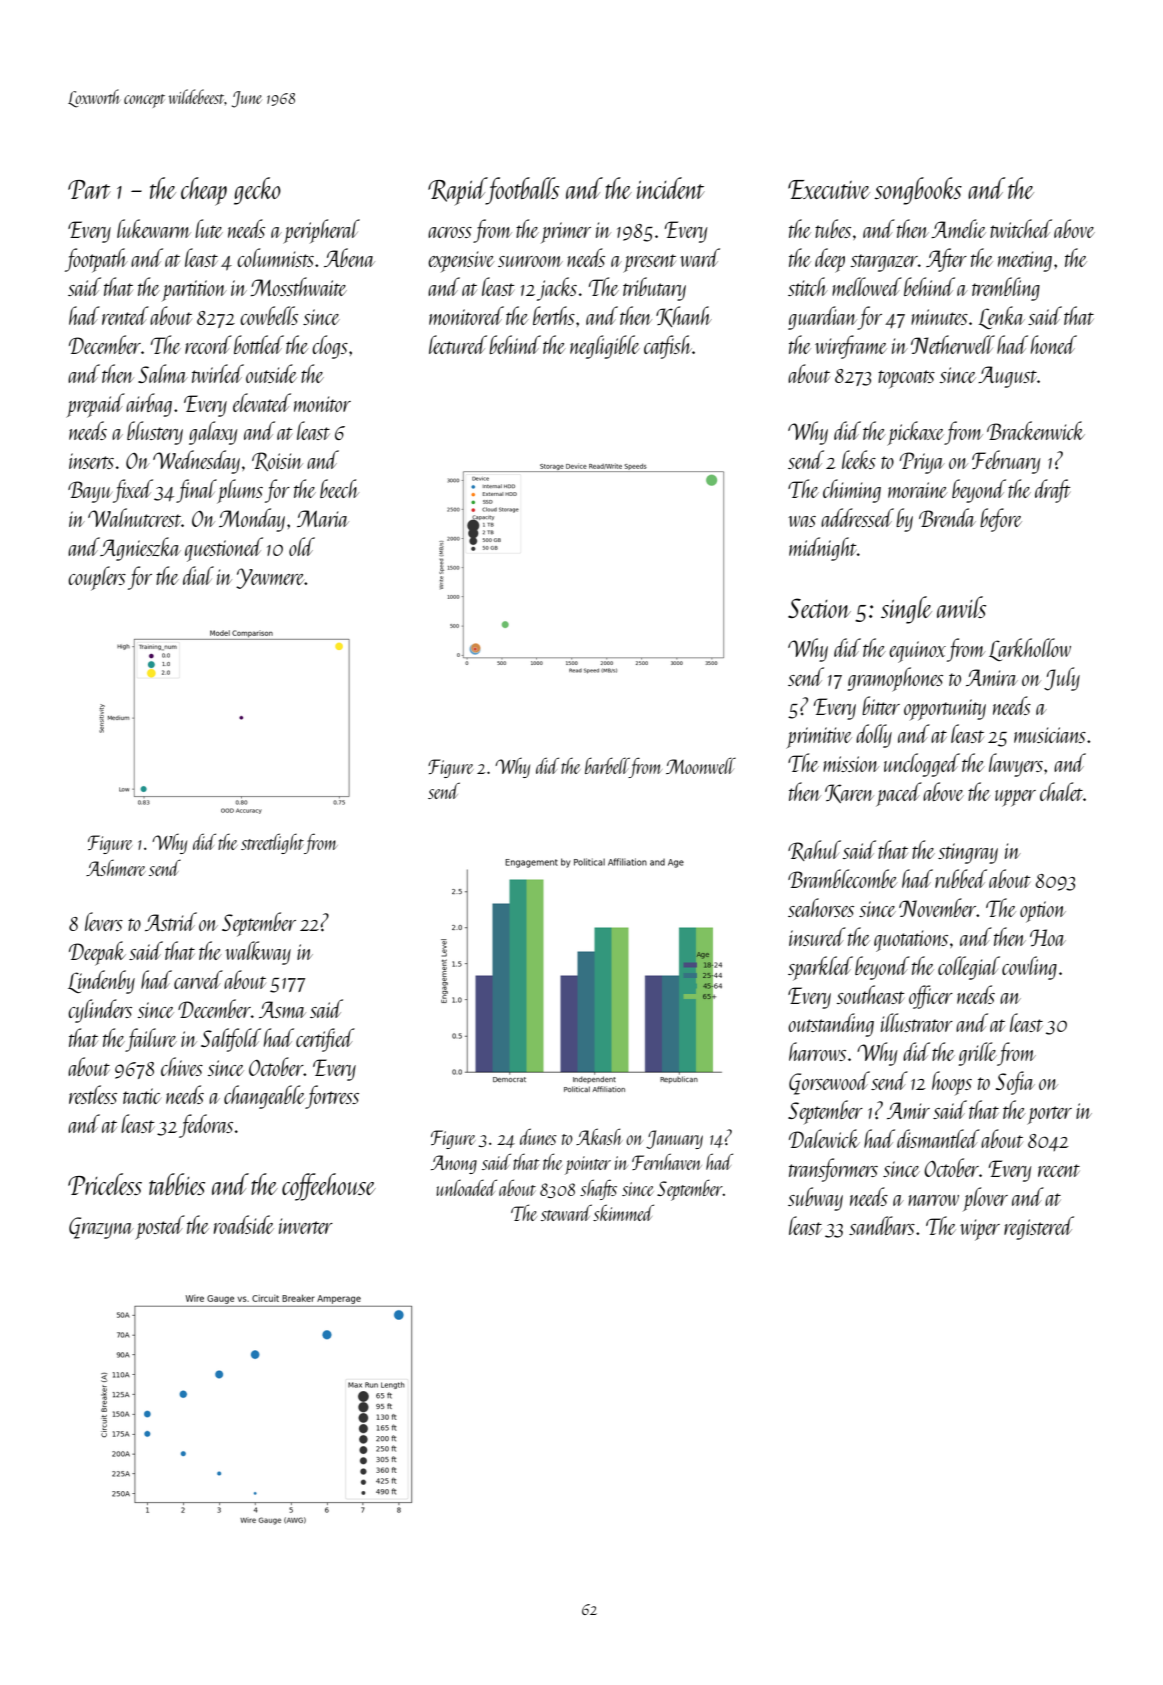 The width and height of the page is (1163, 1685). Describe the element at coordinates (918, 191) in the page. I see `songbooks` at that location.
